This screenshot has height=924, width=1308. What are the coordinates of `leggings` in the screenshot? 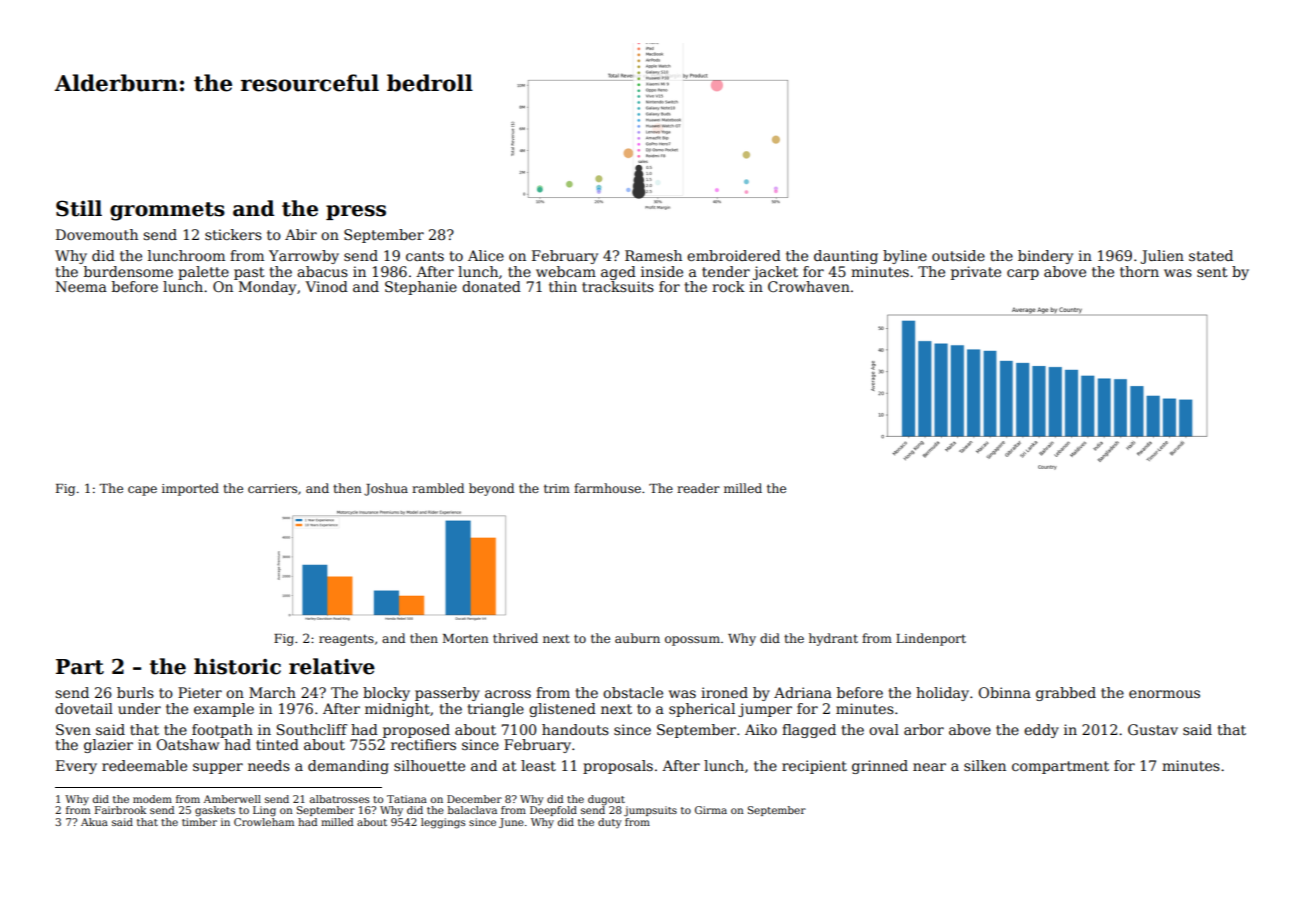 It's located at (443, 823).
